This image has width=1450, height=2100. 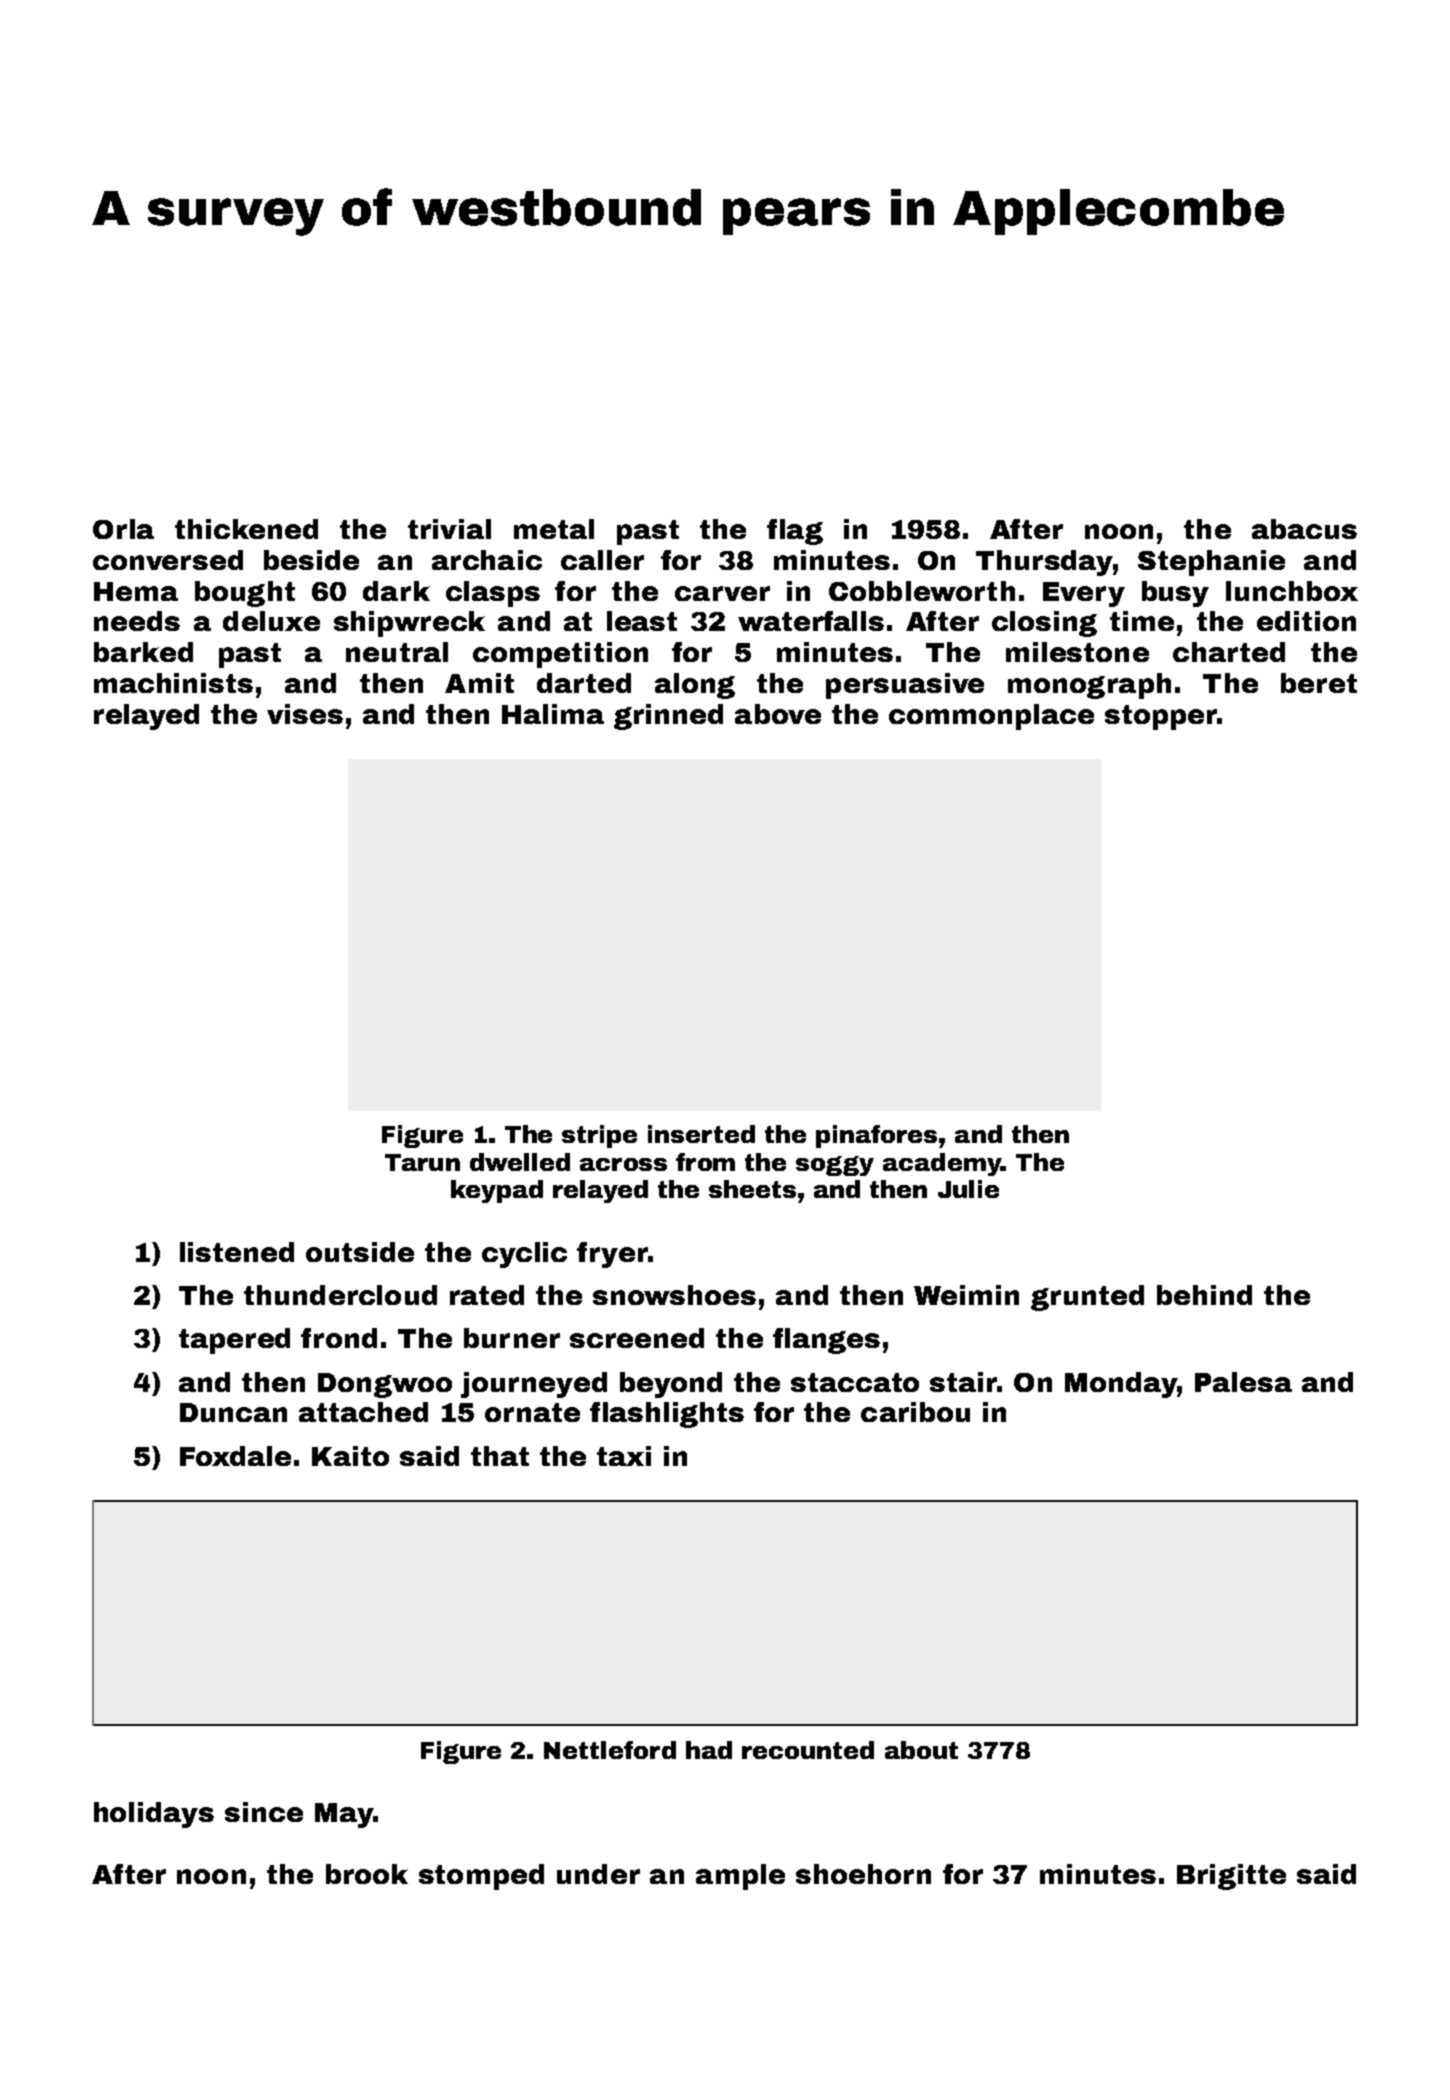 What do you see at coordinates (553, 714) in the image?
I see `Halima` at bounding box center [553, 714].
